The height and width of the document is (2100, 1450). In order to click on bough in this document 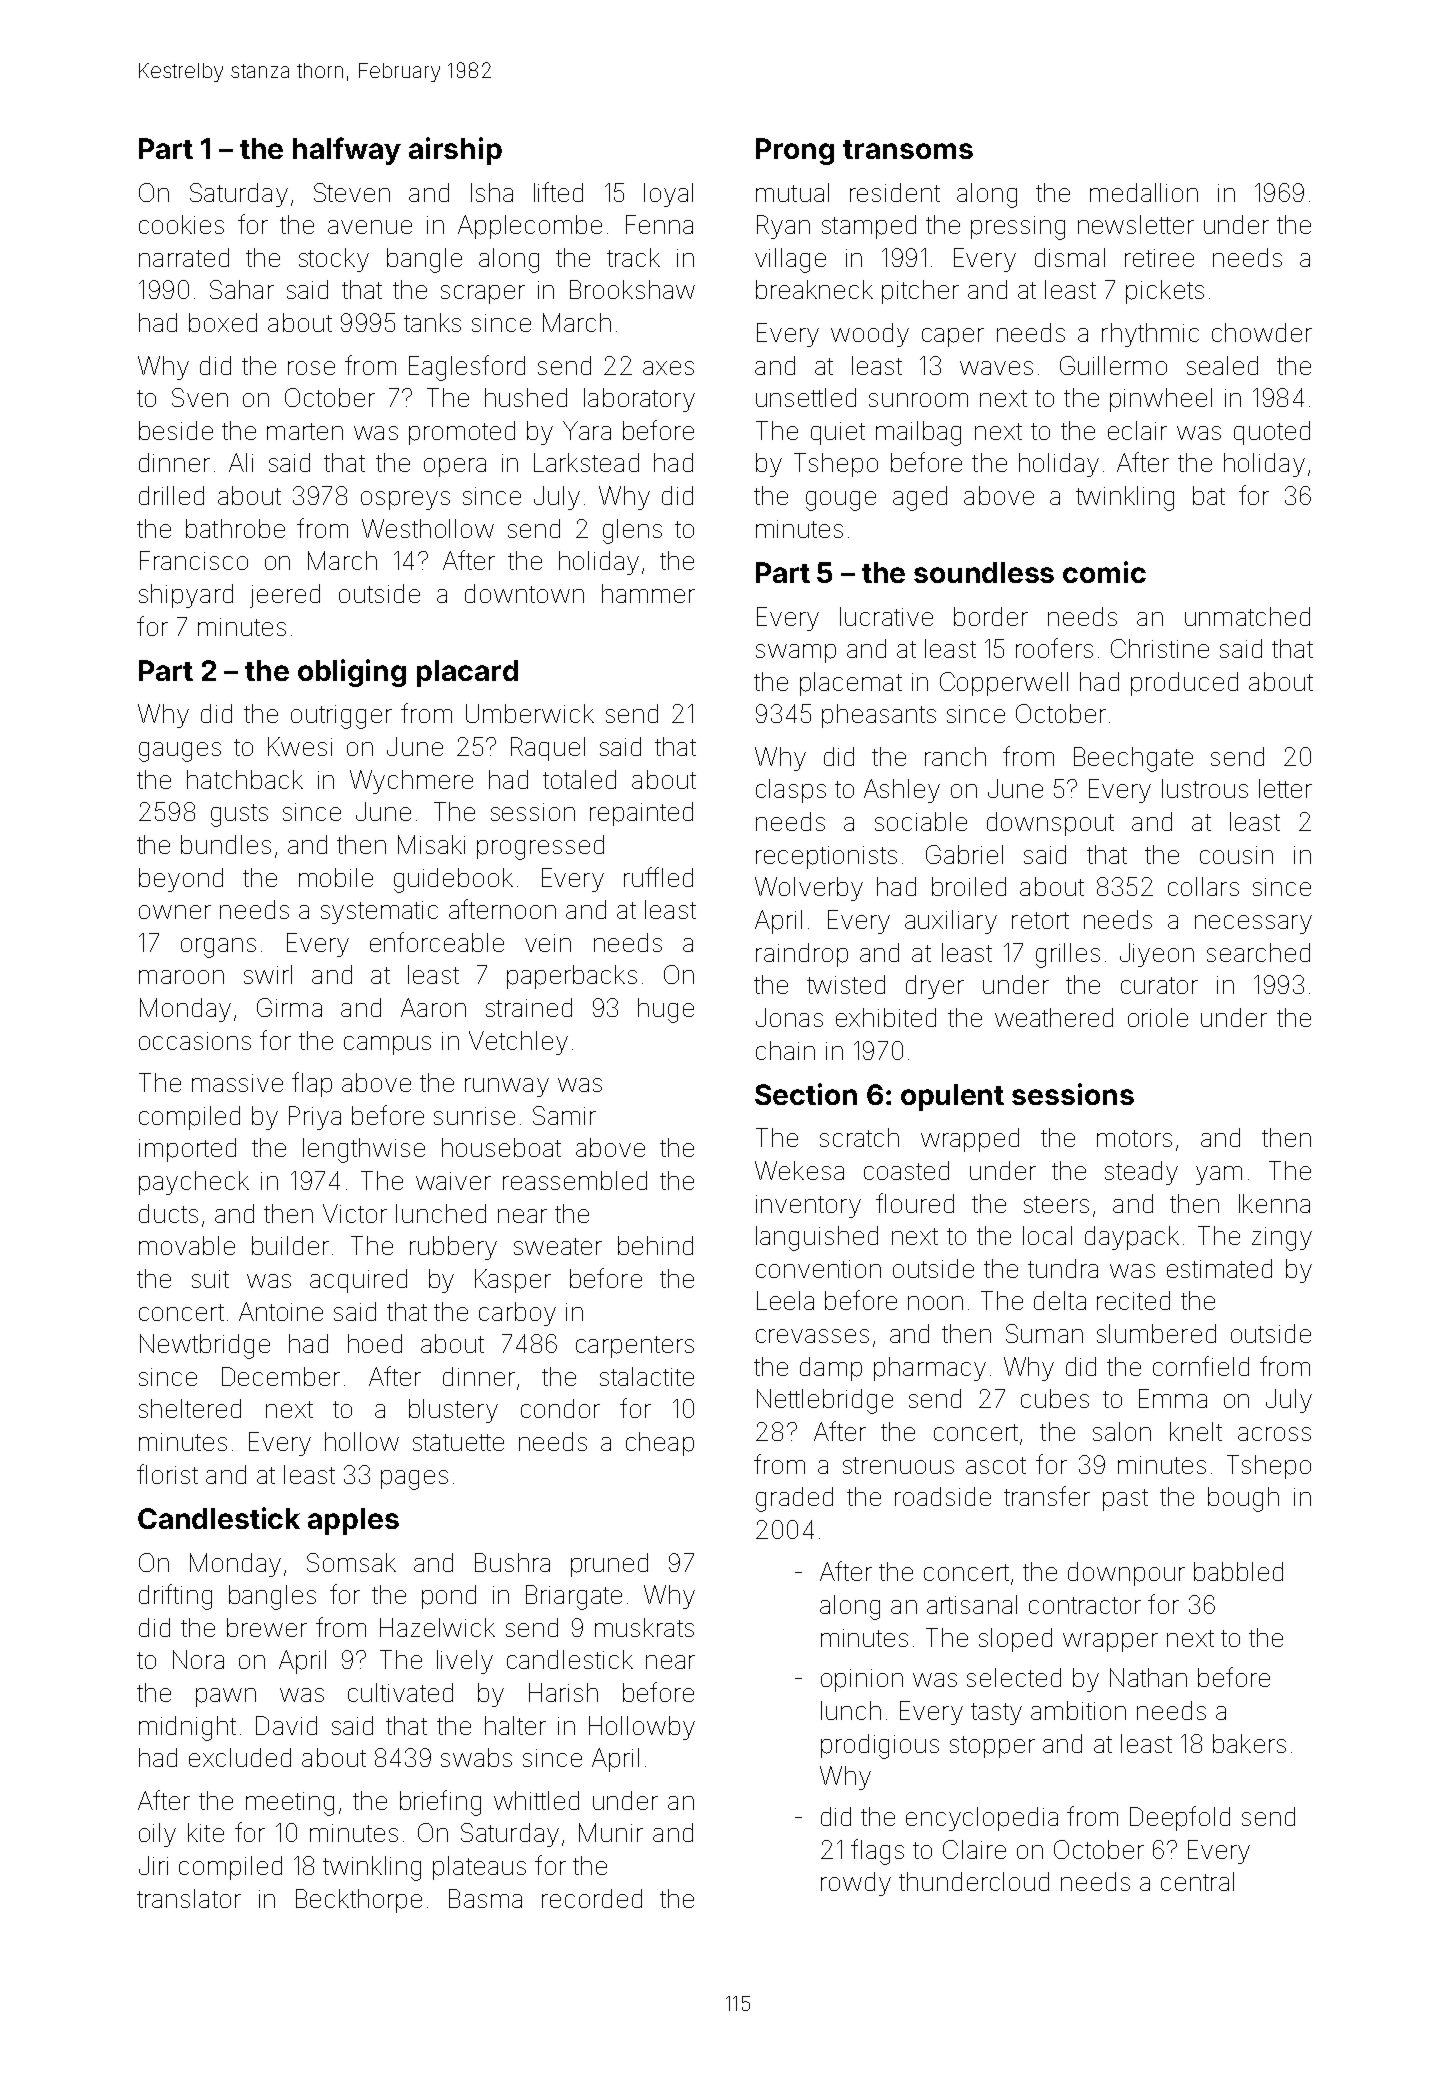, I will do `click(1243, 1499)`.
